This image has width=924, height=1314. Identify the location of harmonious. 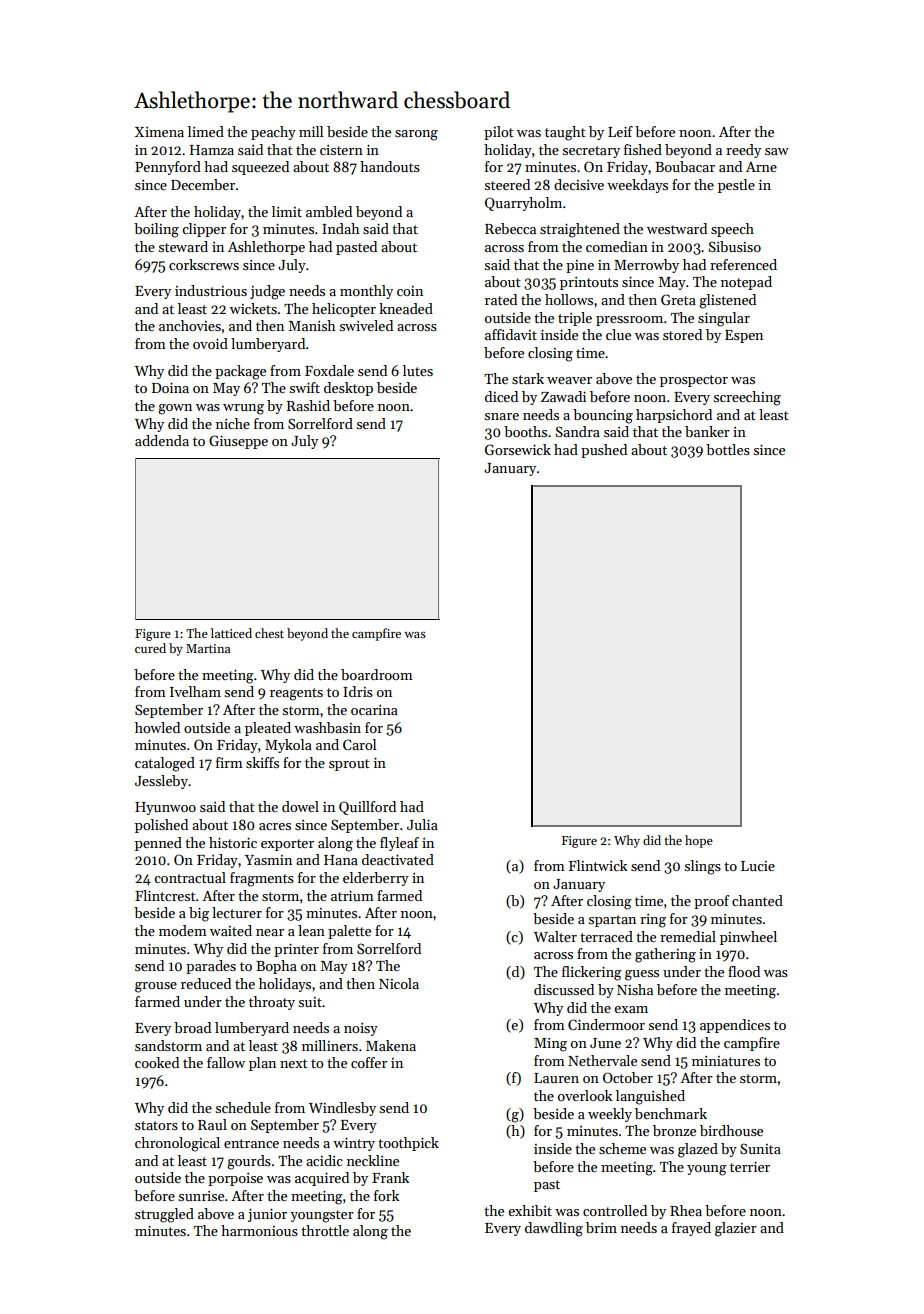
(259, 1230).
